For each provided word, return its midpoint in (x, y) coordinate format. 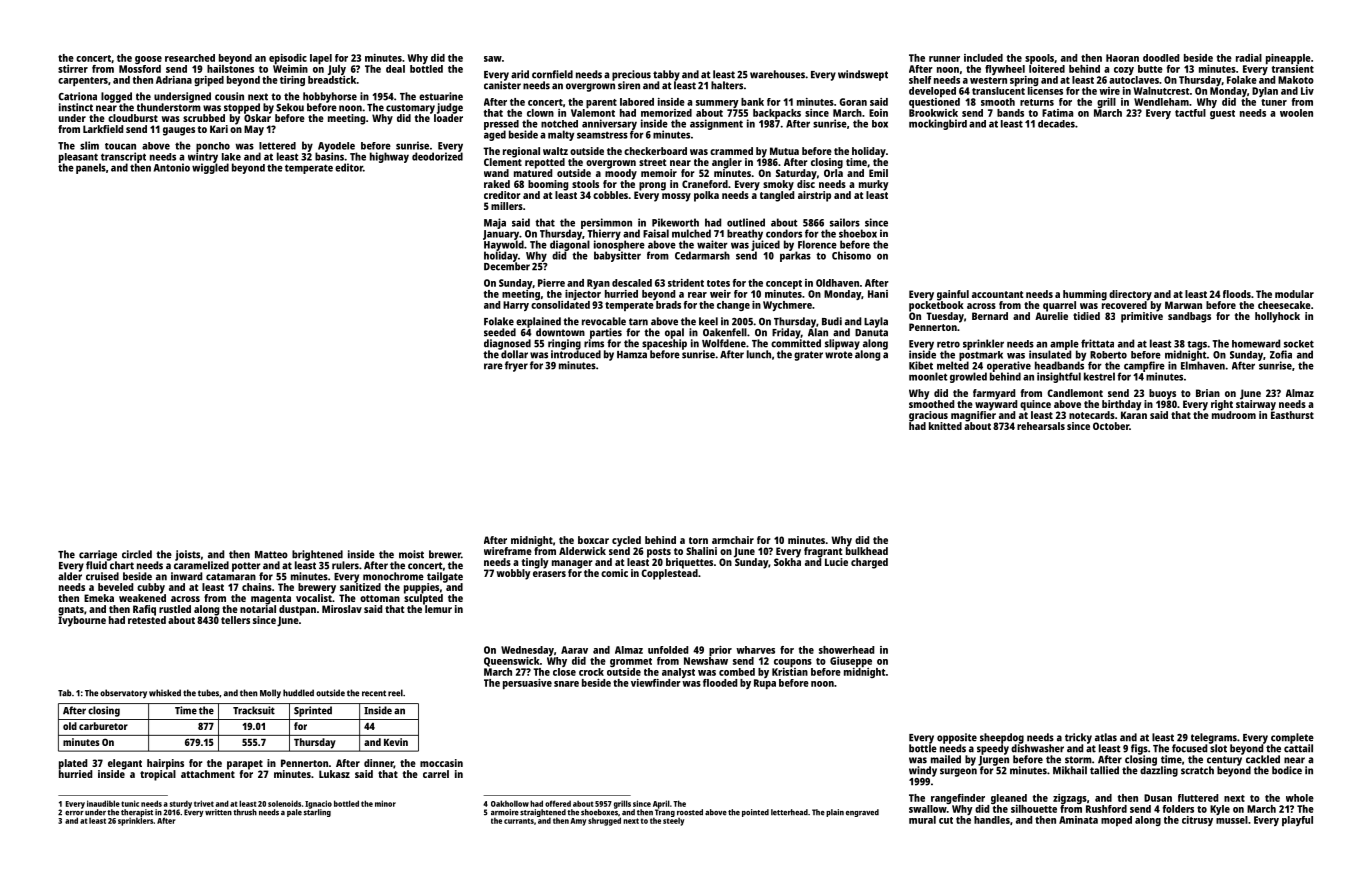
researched (190, 58)
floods (1237, 294)
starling (317, 813)
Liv (1307, 91)
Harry (516, 306)
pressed (501, 125)
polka (706, 196)
